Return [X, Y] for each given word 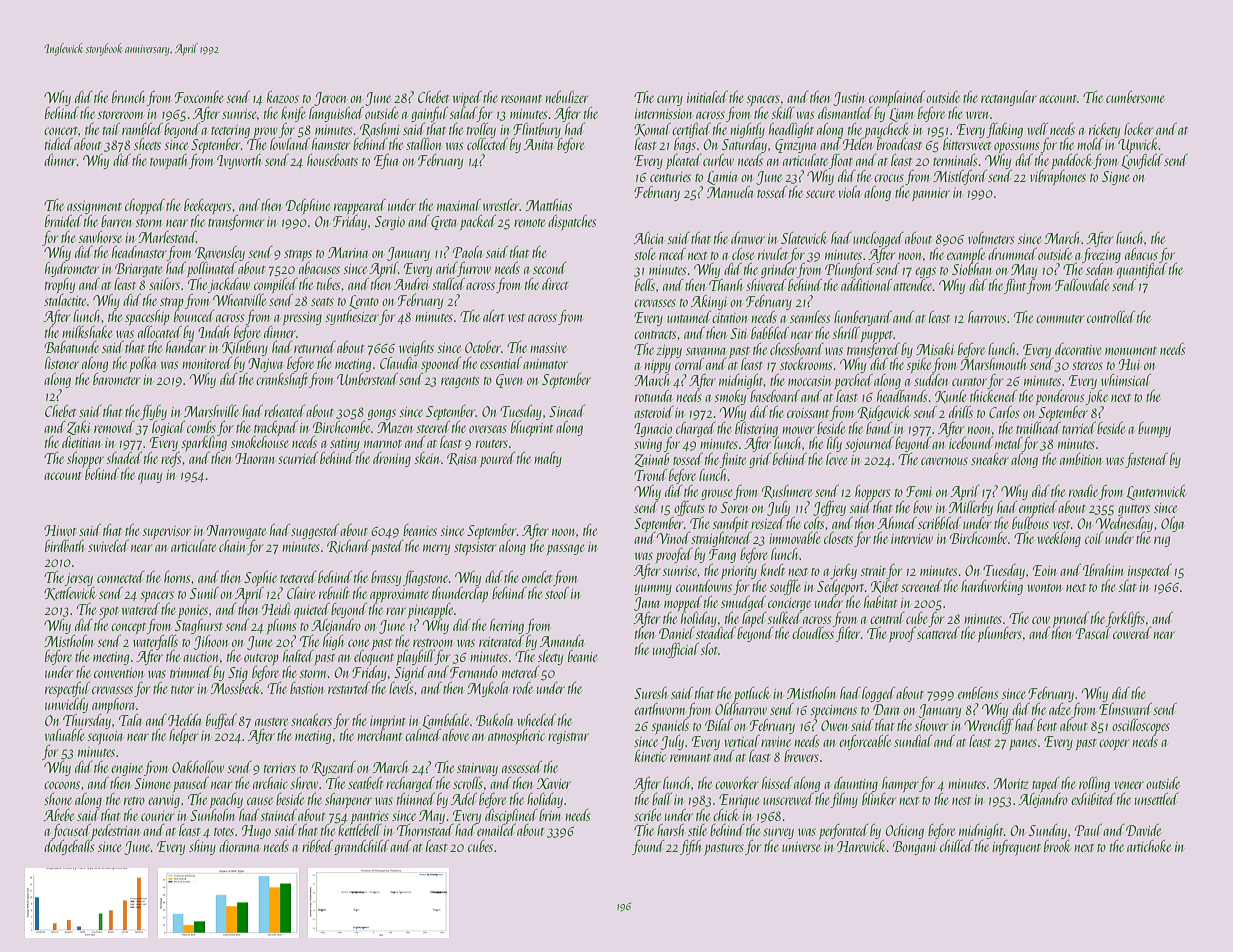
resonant [521, 99]
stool [557, 593]
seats [322, 302]
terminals [955, 160]
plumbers [999, 635]
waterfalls [155, 642]
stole [645, 254]
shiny [202, 847]
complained [897, 98]
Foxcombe [199, 97]
